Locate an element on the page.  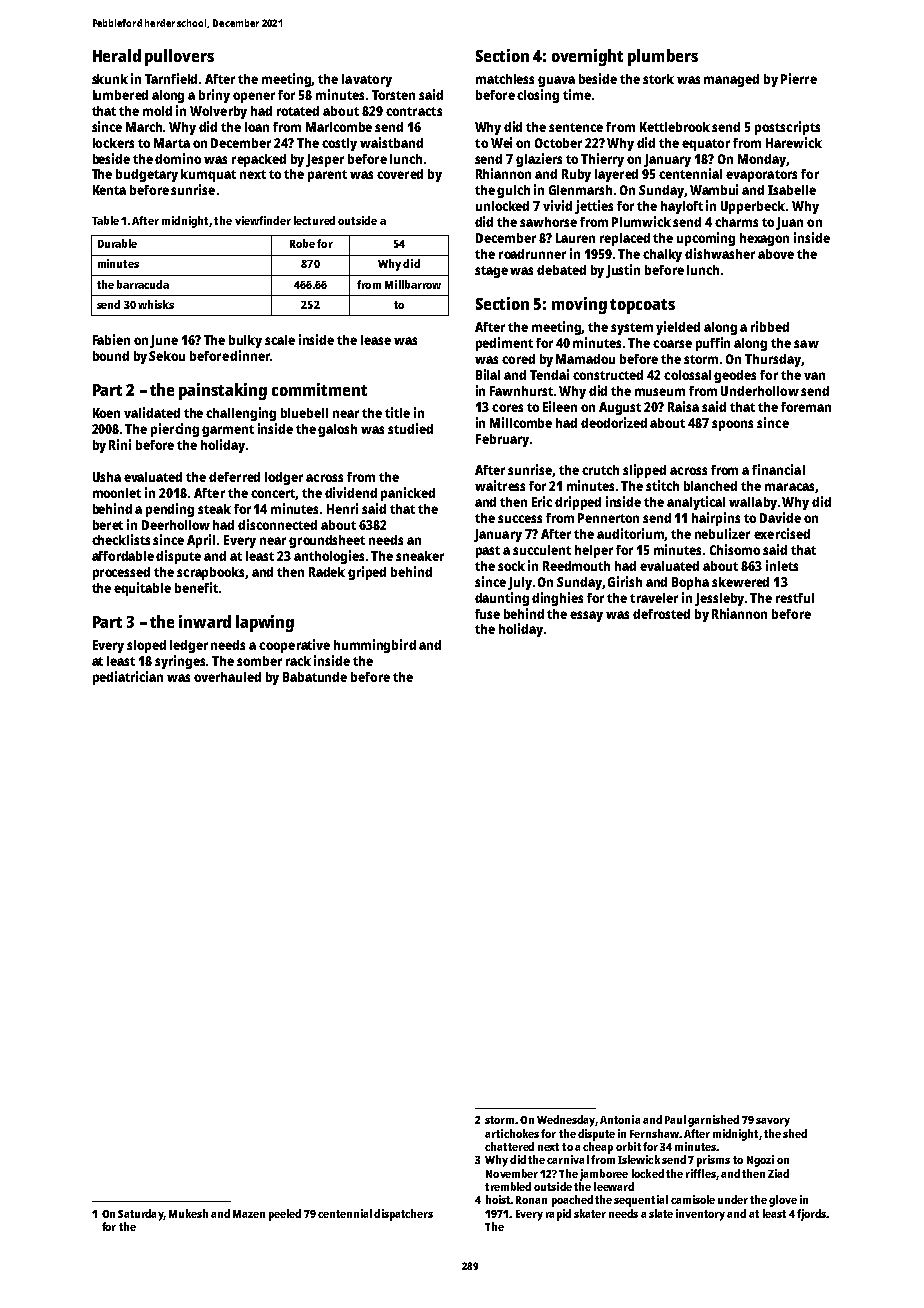
dispatchers is located at coordinates (403, 1215).
